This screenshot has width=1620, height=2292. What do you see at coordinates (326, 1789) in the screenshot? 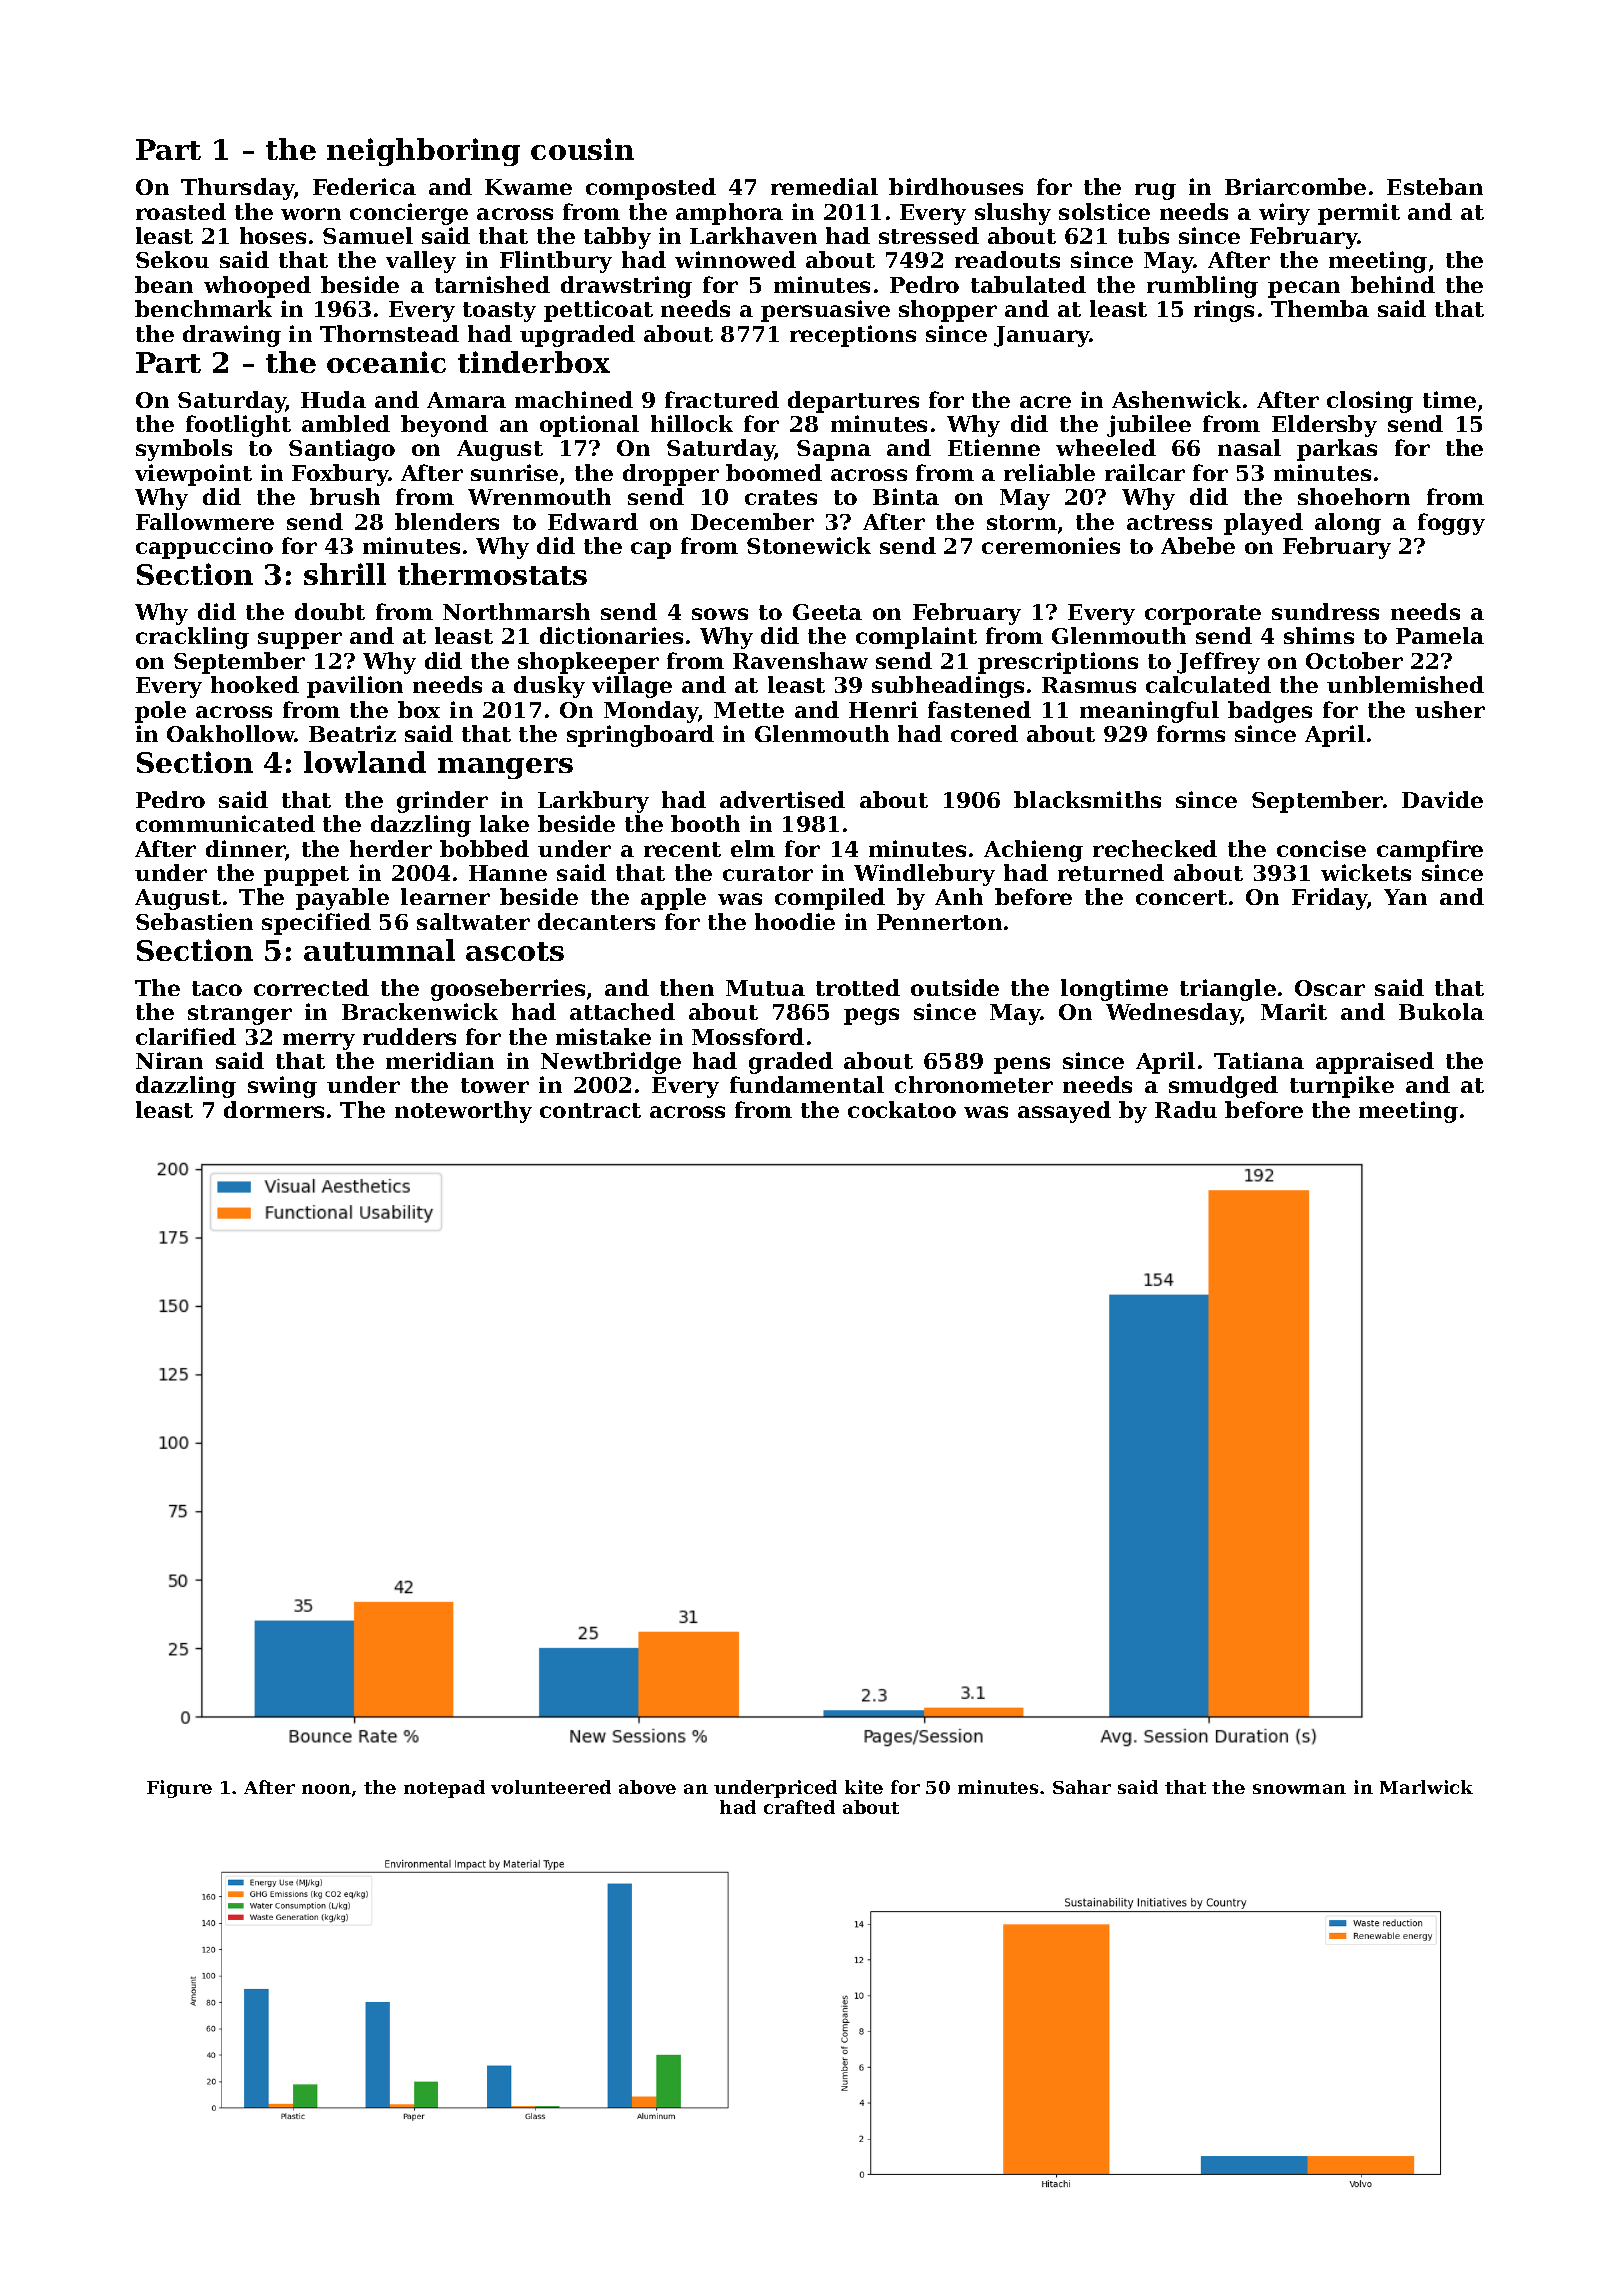
I see `noon` at bounding box center [326, 1789].
